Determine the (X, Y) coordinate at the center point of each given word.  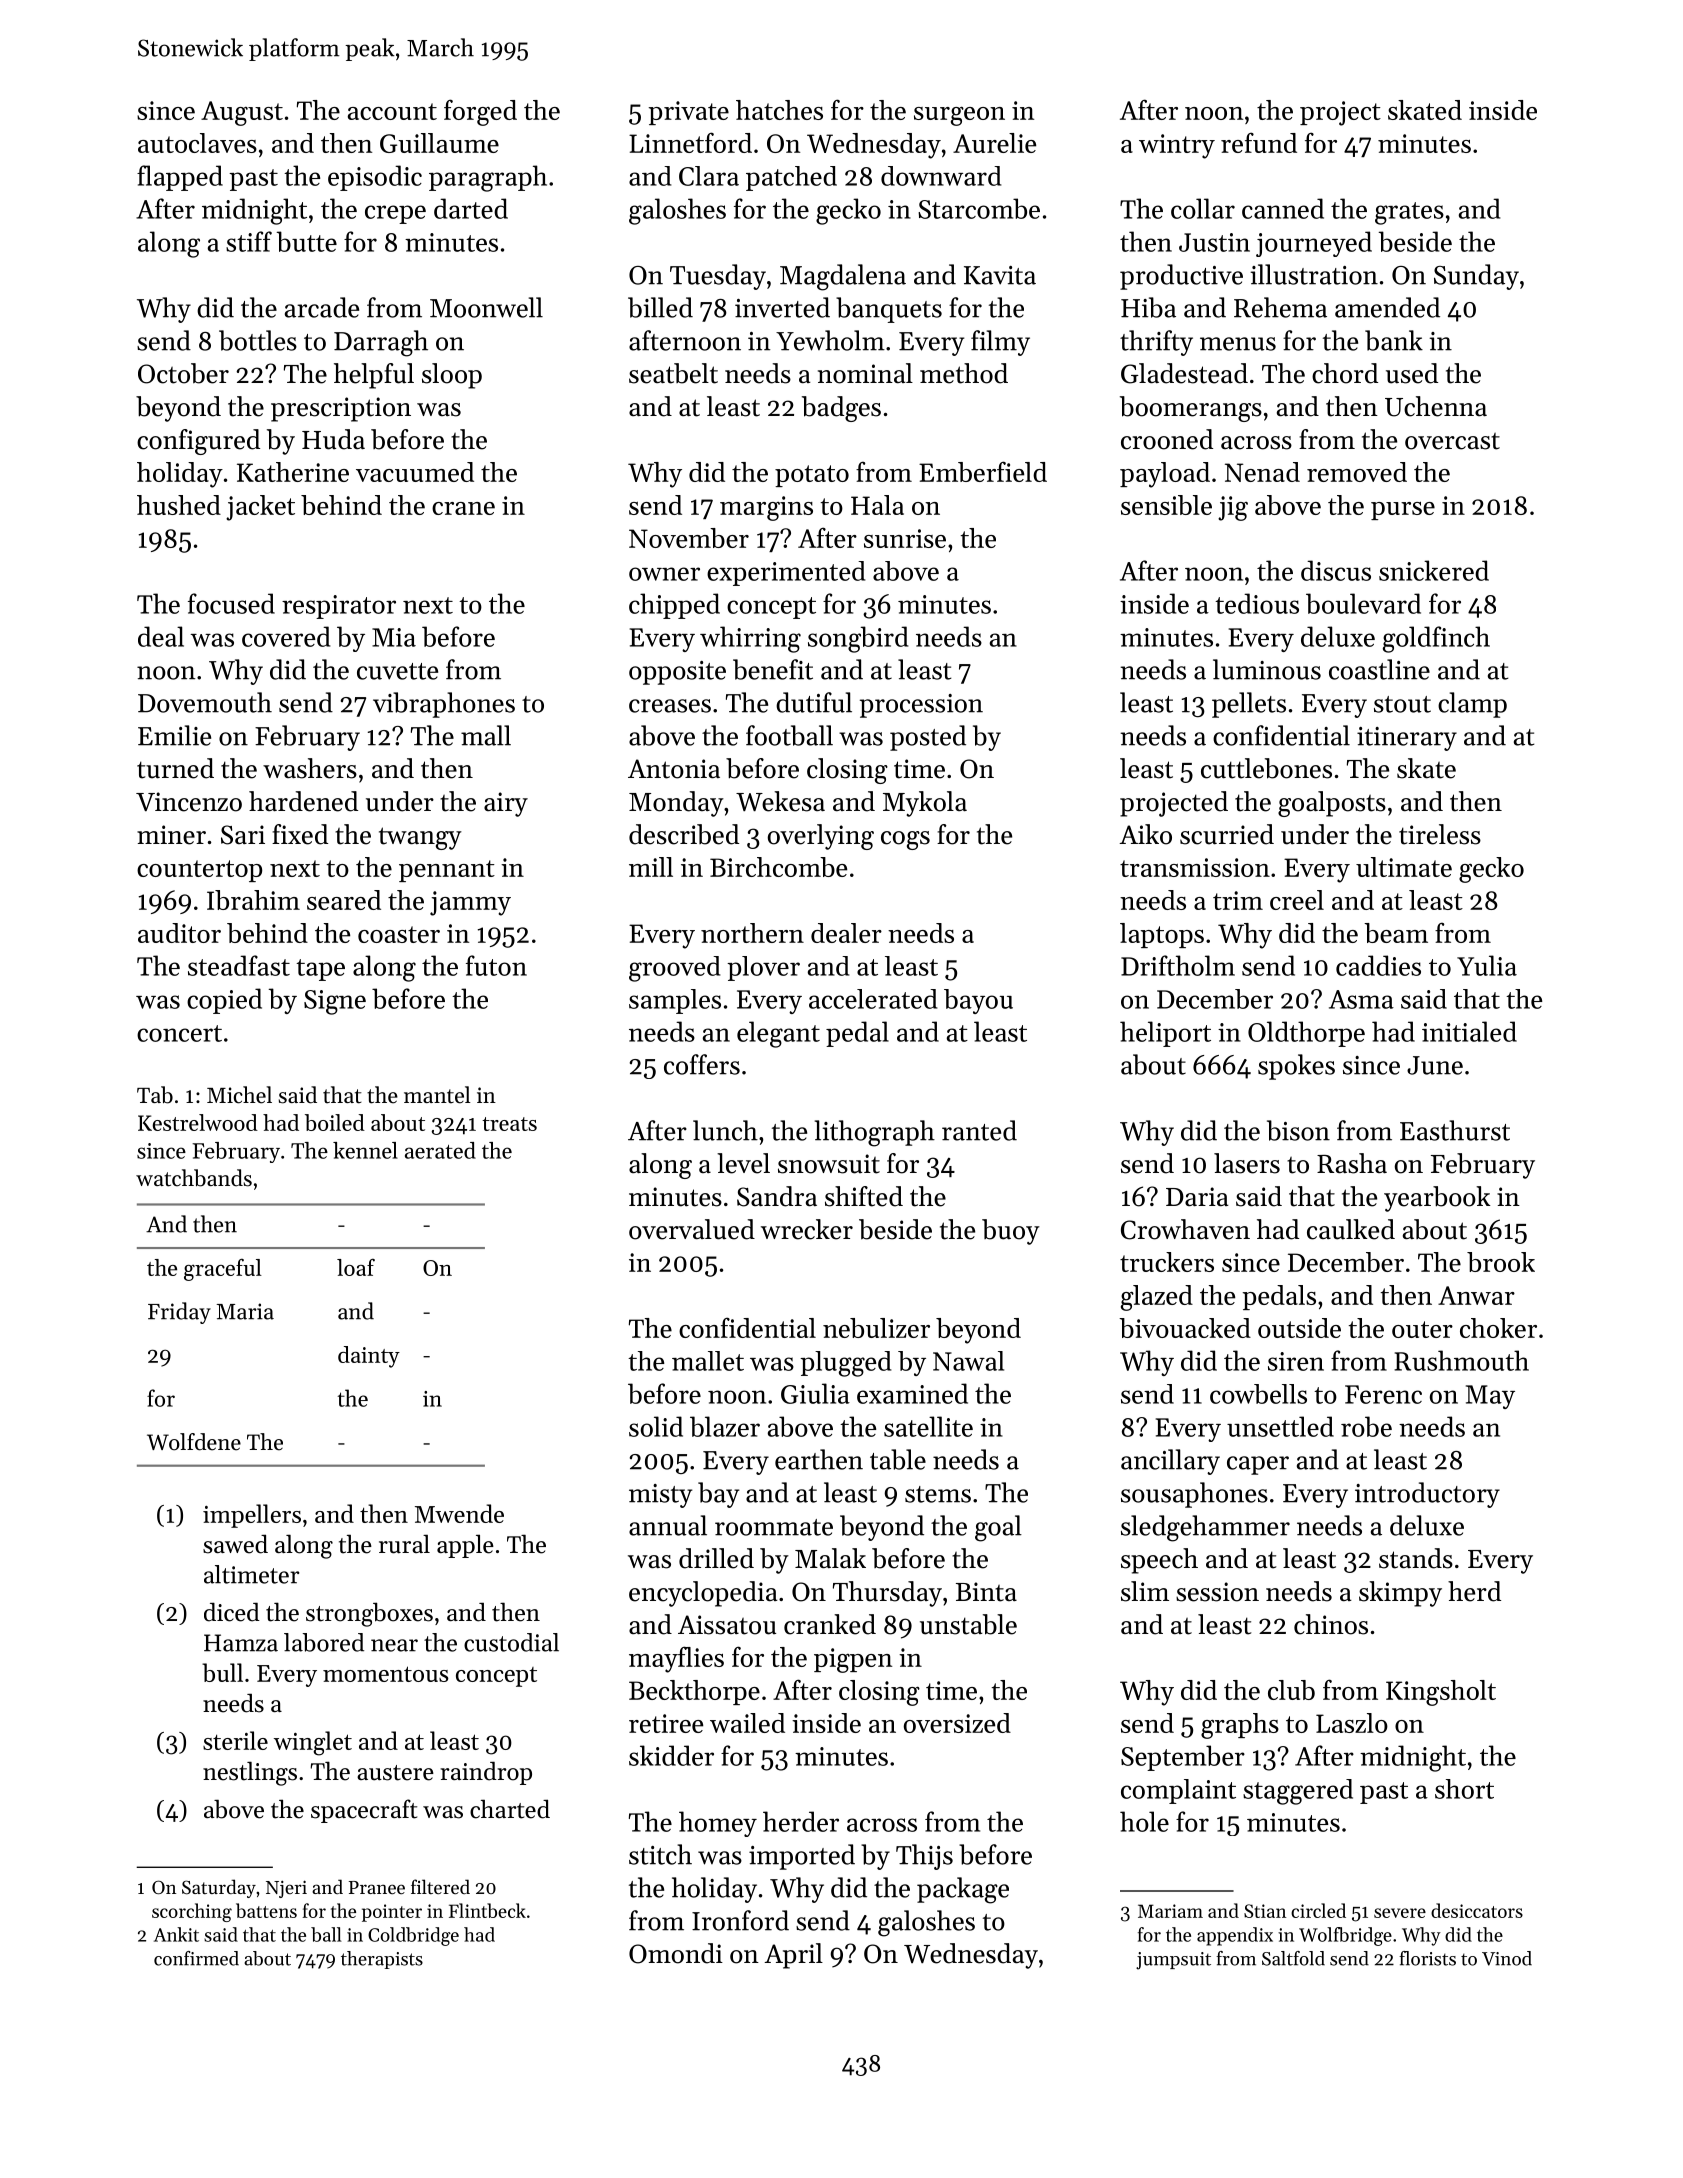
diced (232, 1612)
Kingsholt (1441, 1693)
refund (1259, 142)
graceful (223, 1270)
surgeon (959, 116)
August (242, 113)
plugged (845, 1364)
